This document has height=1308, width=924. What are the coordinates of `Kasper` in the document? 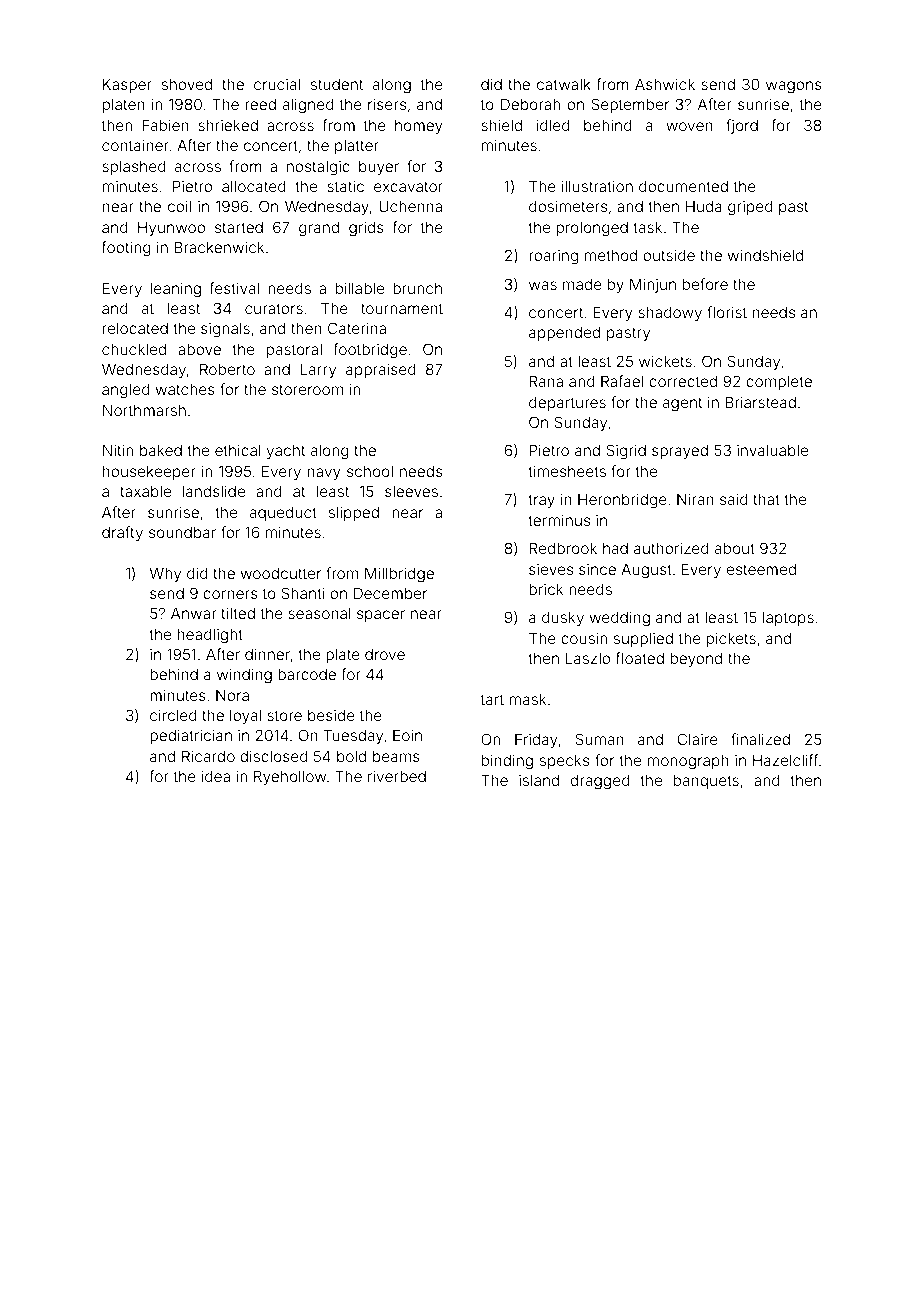 It's located at (127, 85).
